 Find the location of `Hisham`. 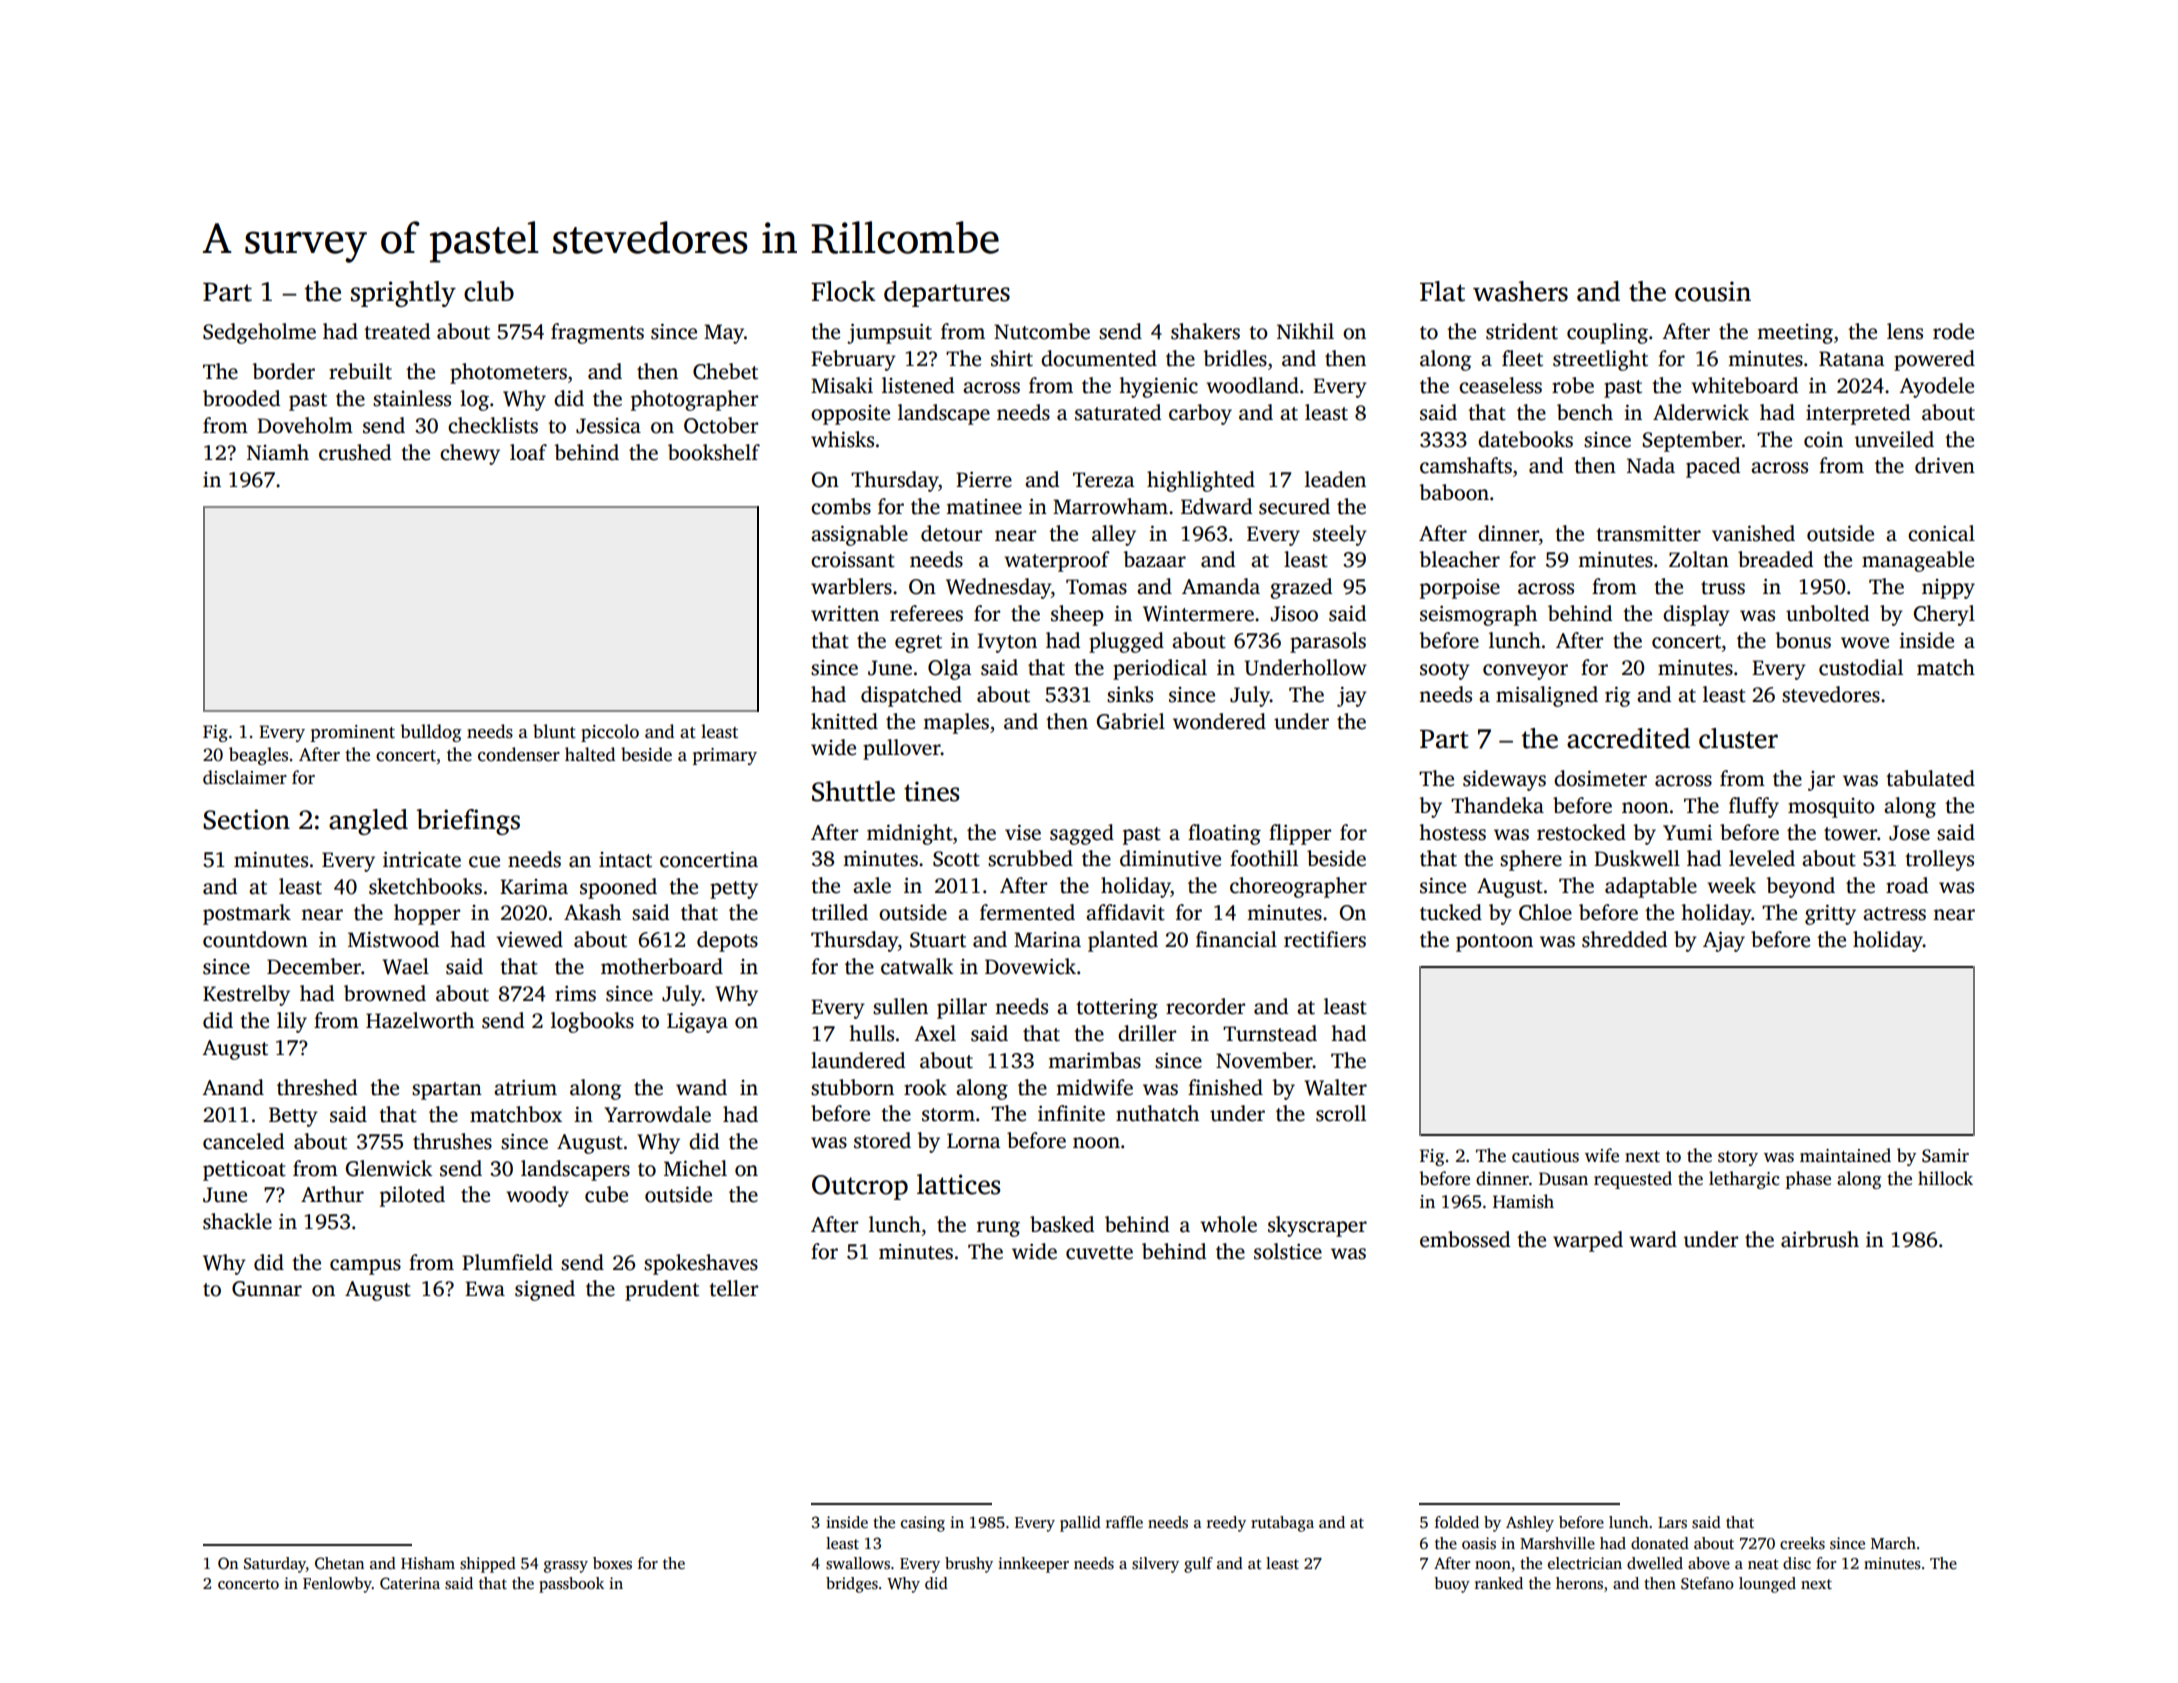

Hisham is located at coordinates (428, 1563).
